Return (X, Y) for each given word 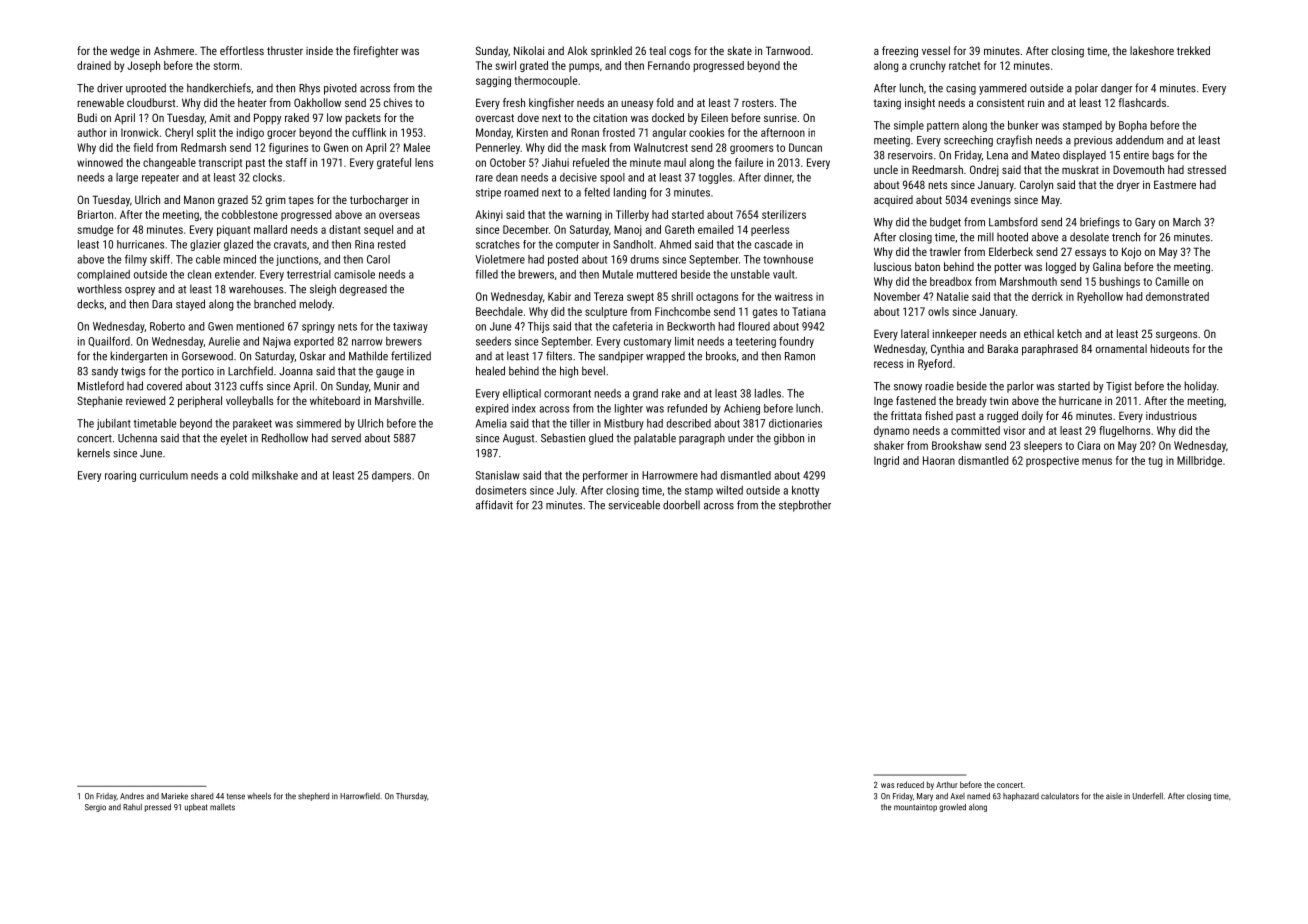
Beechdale (499, 311)
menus (1097, 461)
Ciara (1088, 445)
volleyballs (249, 402)
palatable (655, 439)
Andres (132, 796)
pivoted (340, 89)
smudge (95, 230)
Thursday (411, 797)
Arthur (947, 784)
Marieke (174, 796)
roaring (120, 476)
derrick (1047, 296)
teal (657, 50)
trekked (1193, 50)
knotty (805, 491)
